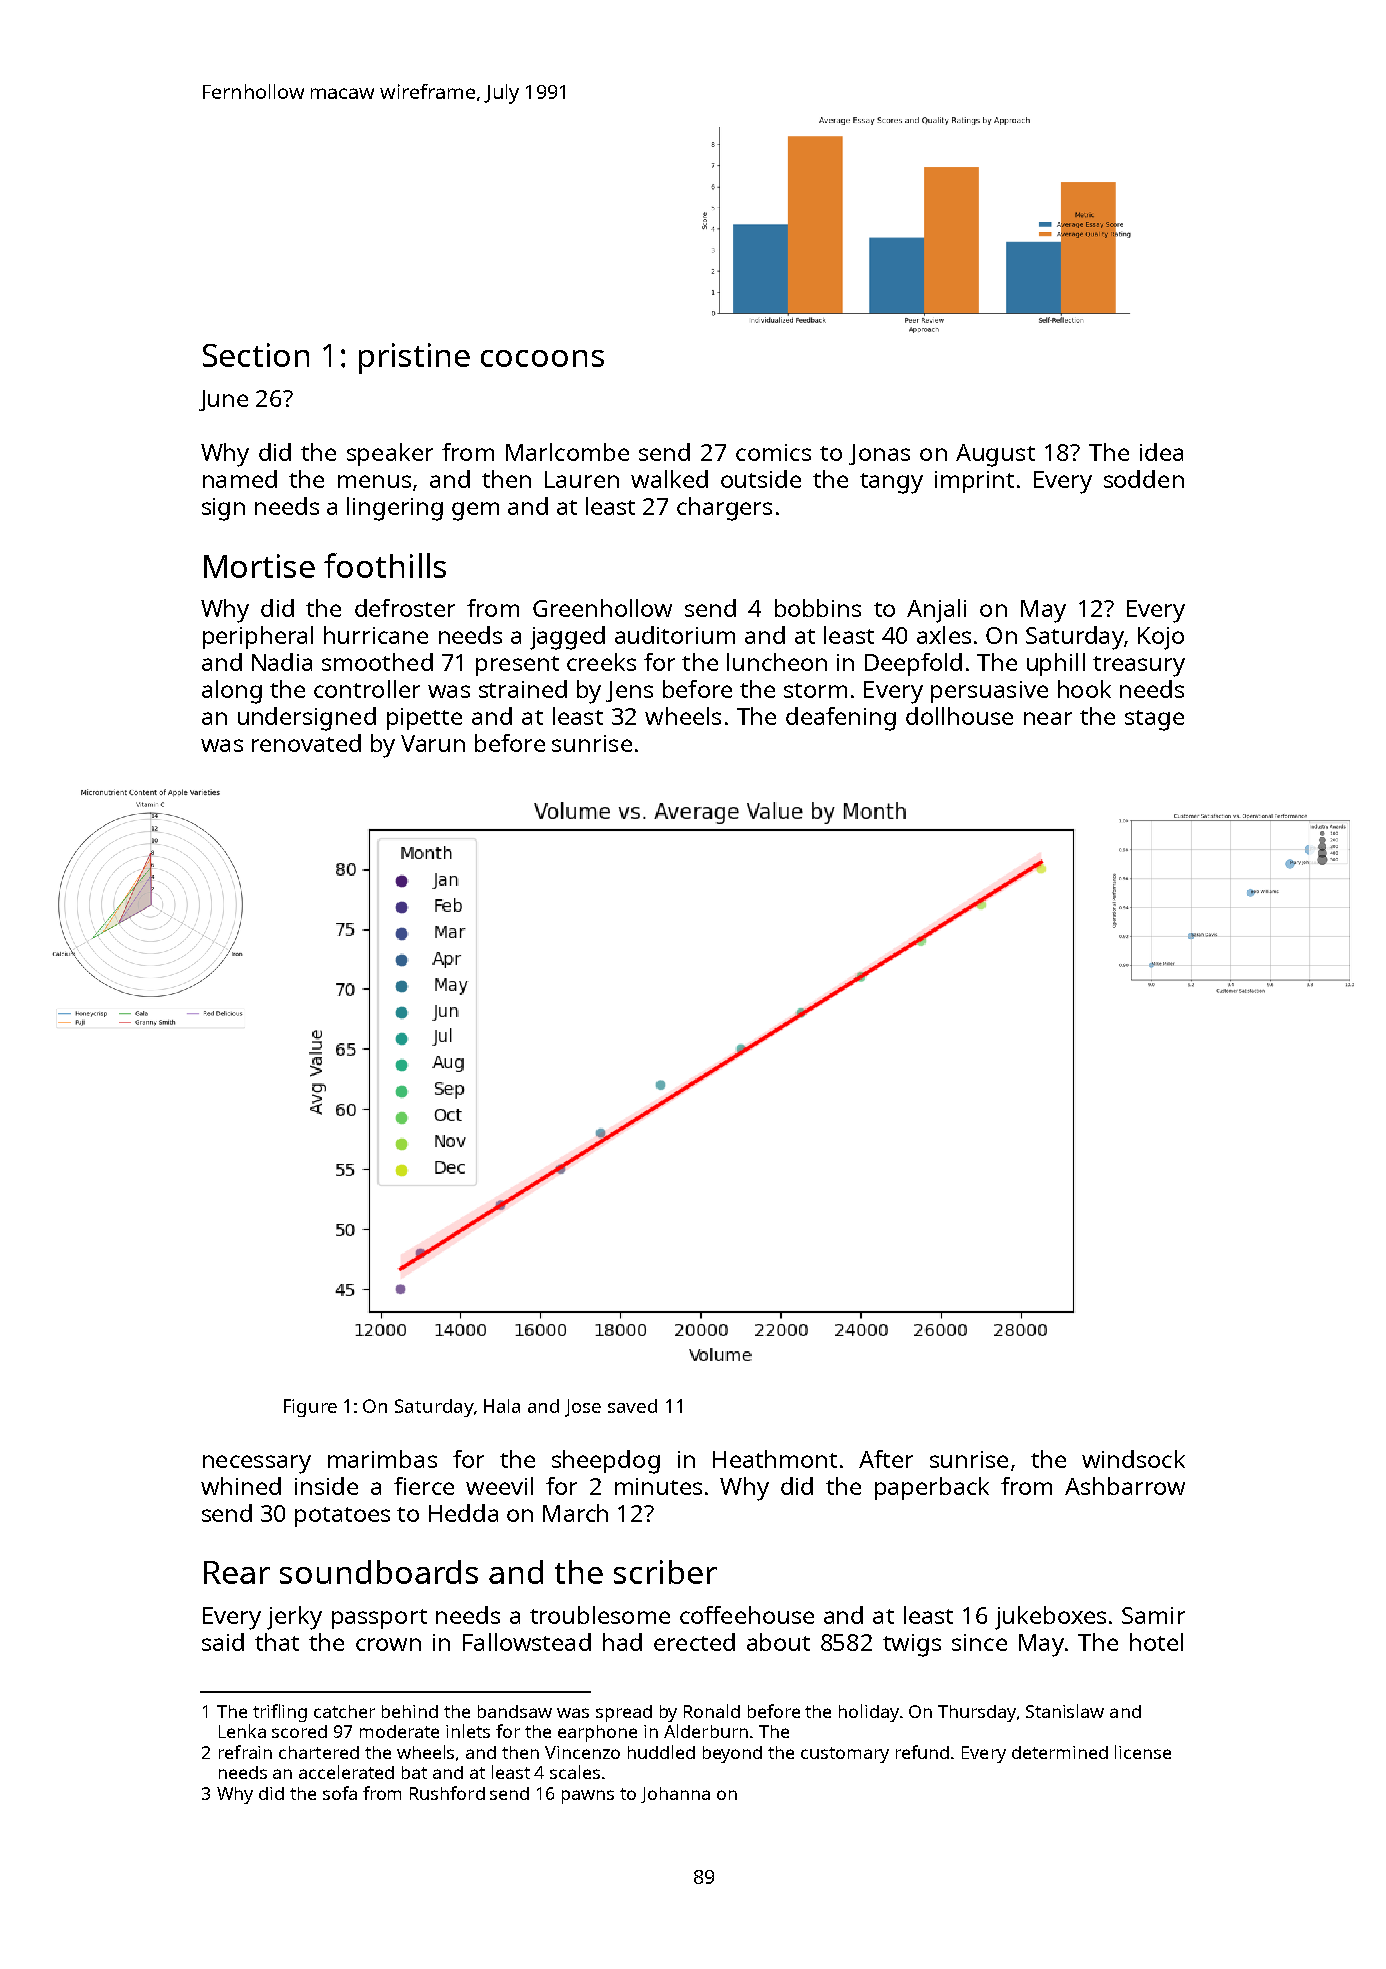 Image resolution: width=1386 pixels, height=1969 pixels. Describe the element at coordinates (1161, 452) in the image. I see `idea` at that location.
